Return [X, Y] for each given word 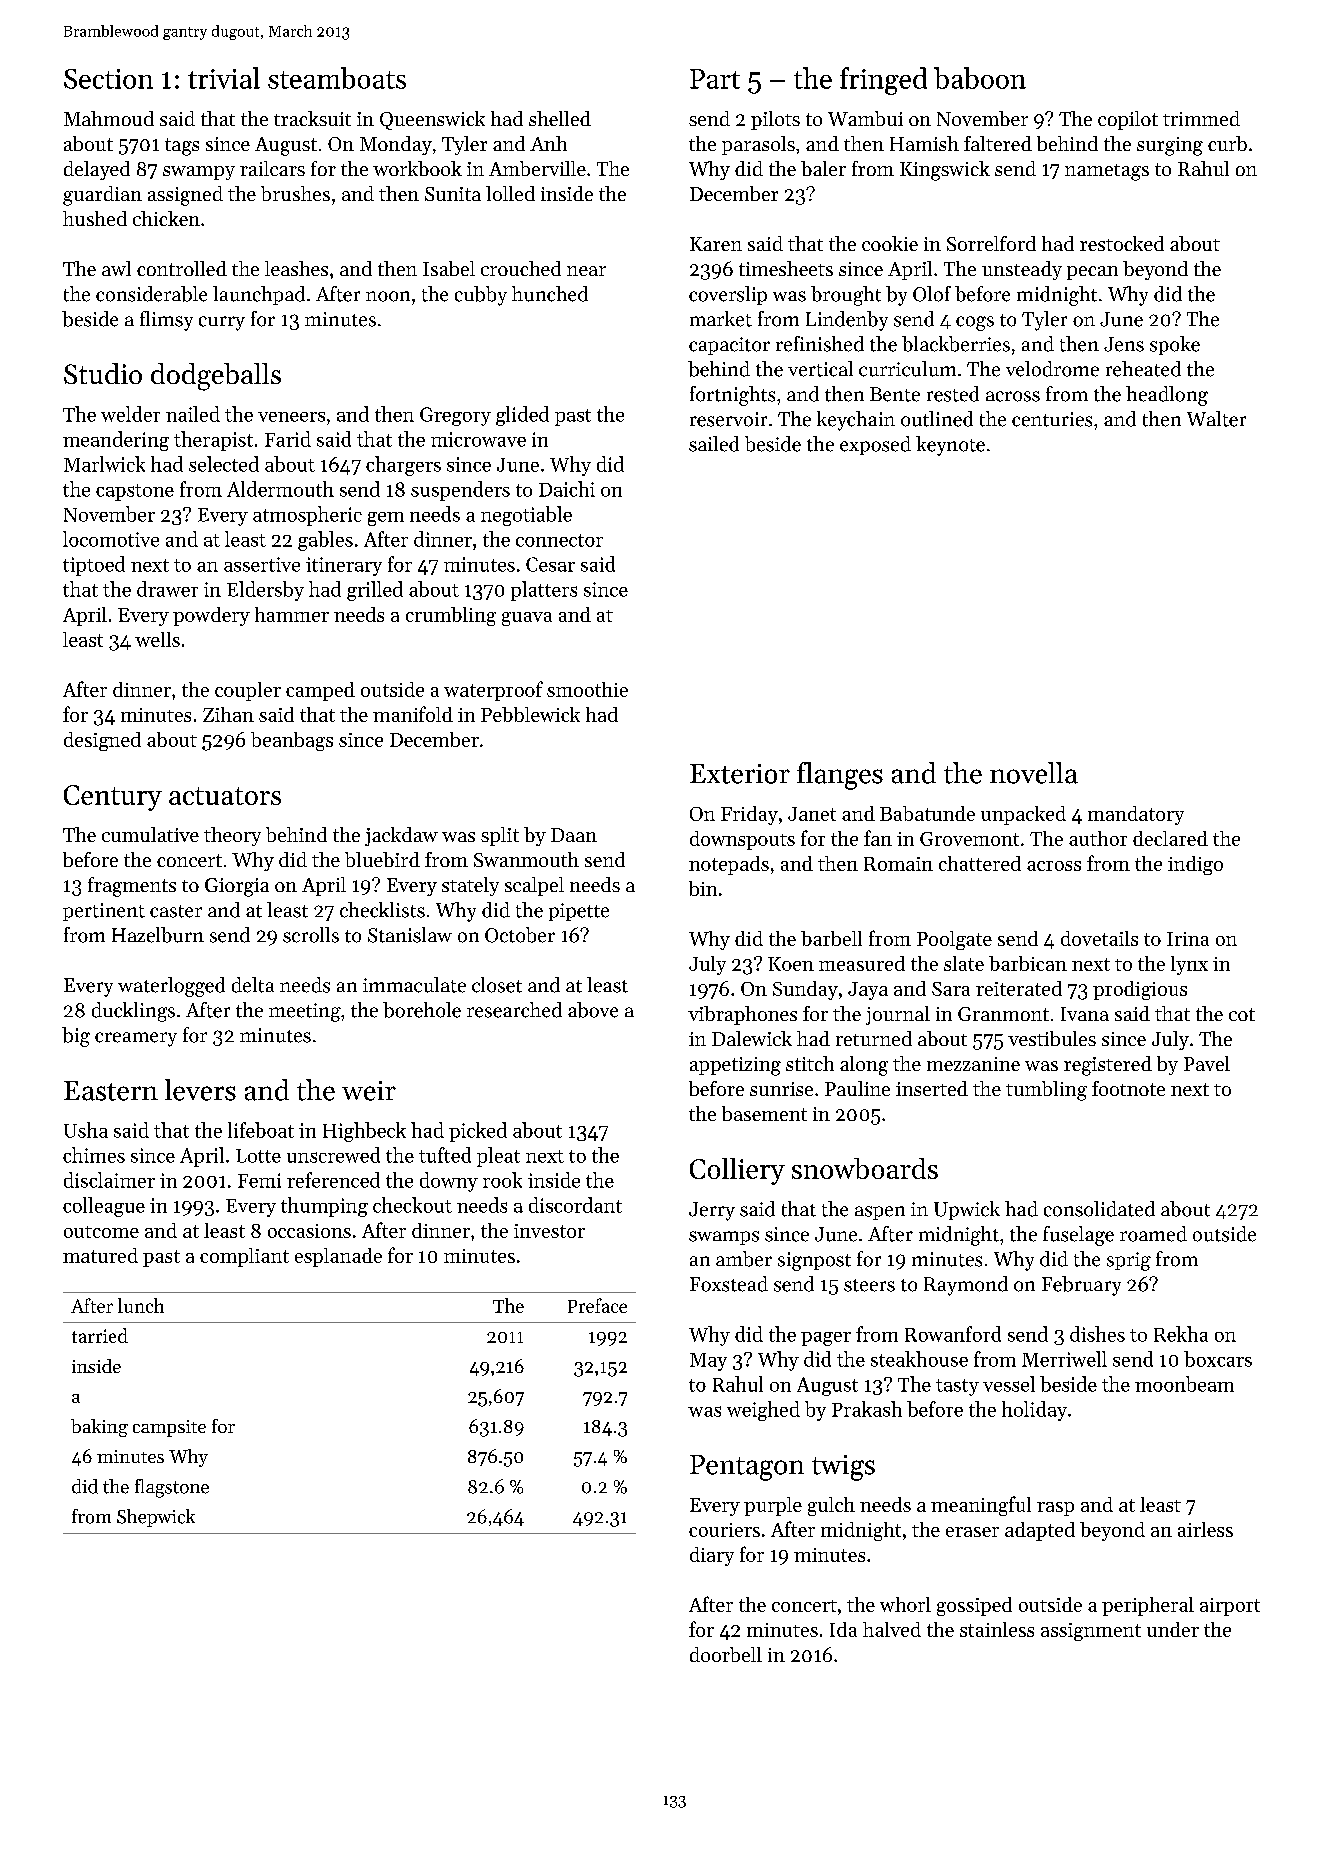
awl [116, 268]
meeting [305, 1012]
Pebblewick [530, 714]
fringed [883, 81]
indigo [1195, 865]
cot [1242, 1014]
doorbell [726, 1654]
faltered [998, 143]
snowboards [865, 1168]
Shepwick [156, 1518]
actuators [225, 796]
